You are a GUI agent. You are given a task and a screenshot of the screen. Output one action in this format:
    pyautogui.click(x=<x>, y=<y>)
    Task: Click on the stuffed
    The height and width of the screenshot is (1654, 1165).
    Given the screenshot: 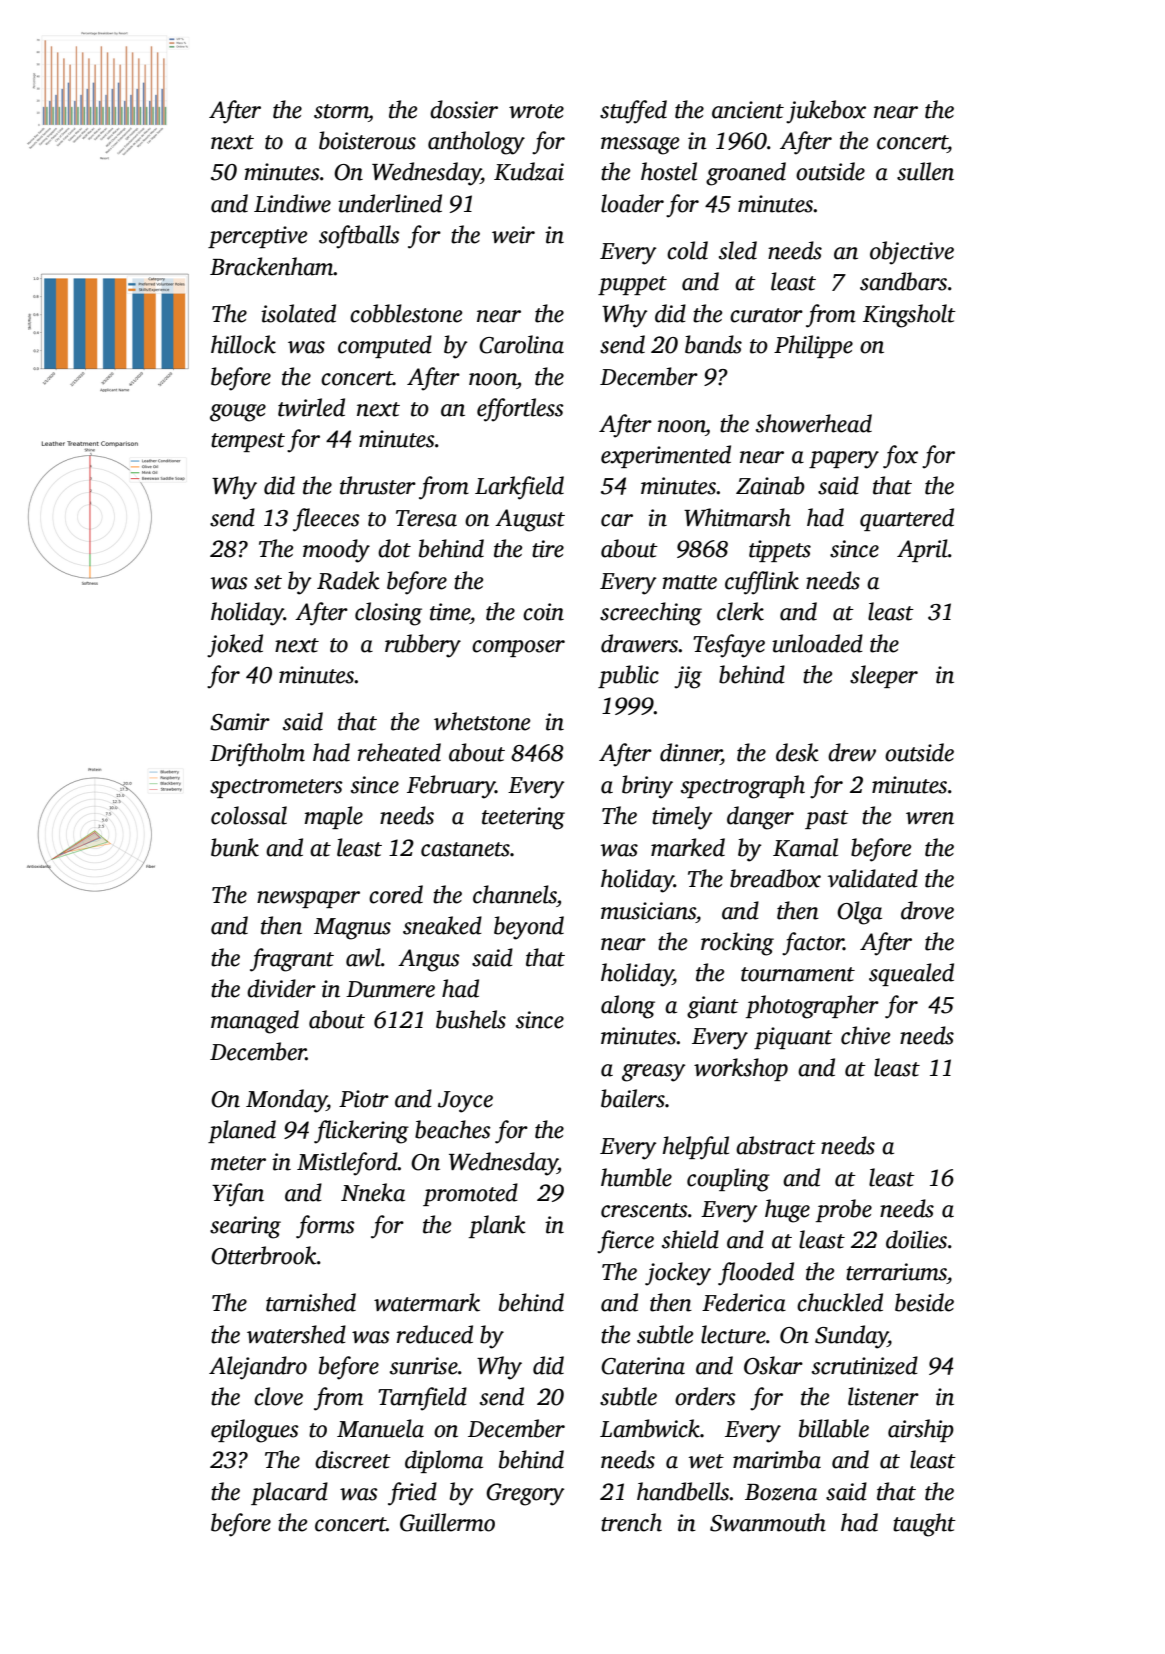 What is the action you would take?
    pyautogui.click(x=633, y=112)
